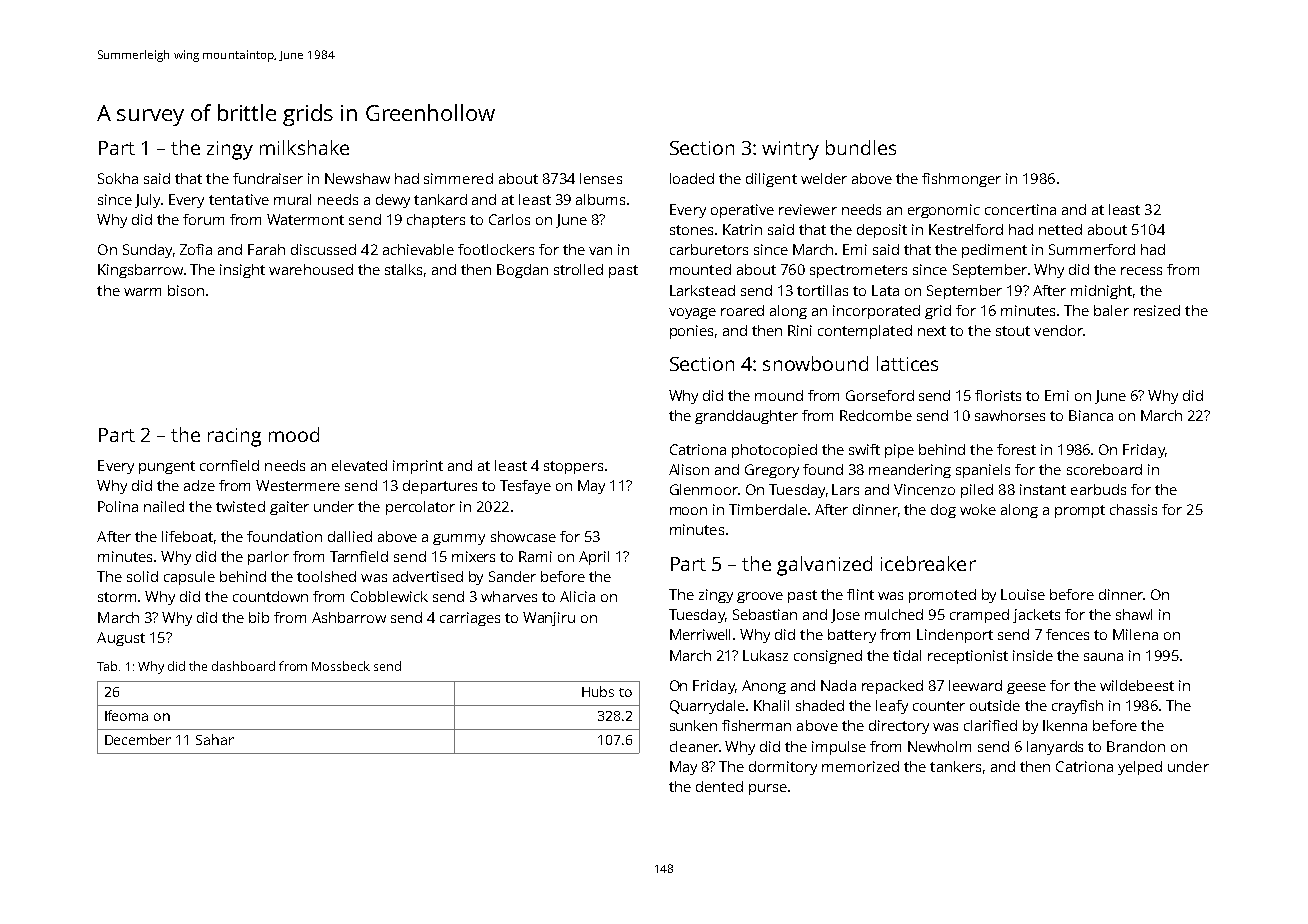  What do you see at coordinates (885, 290) in the page?
I see `Lata` at bounding box center [885, 290].
